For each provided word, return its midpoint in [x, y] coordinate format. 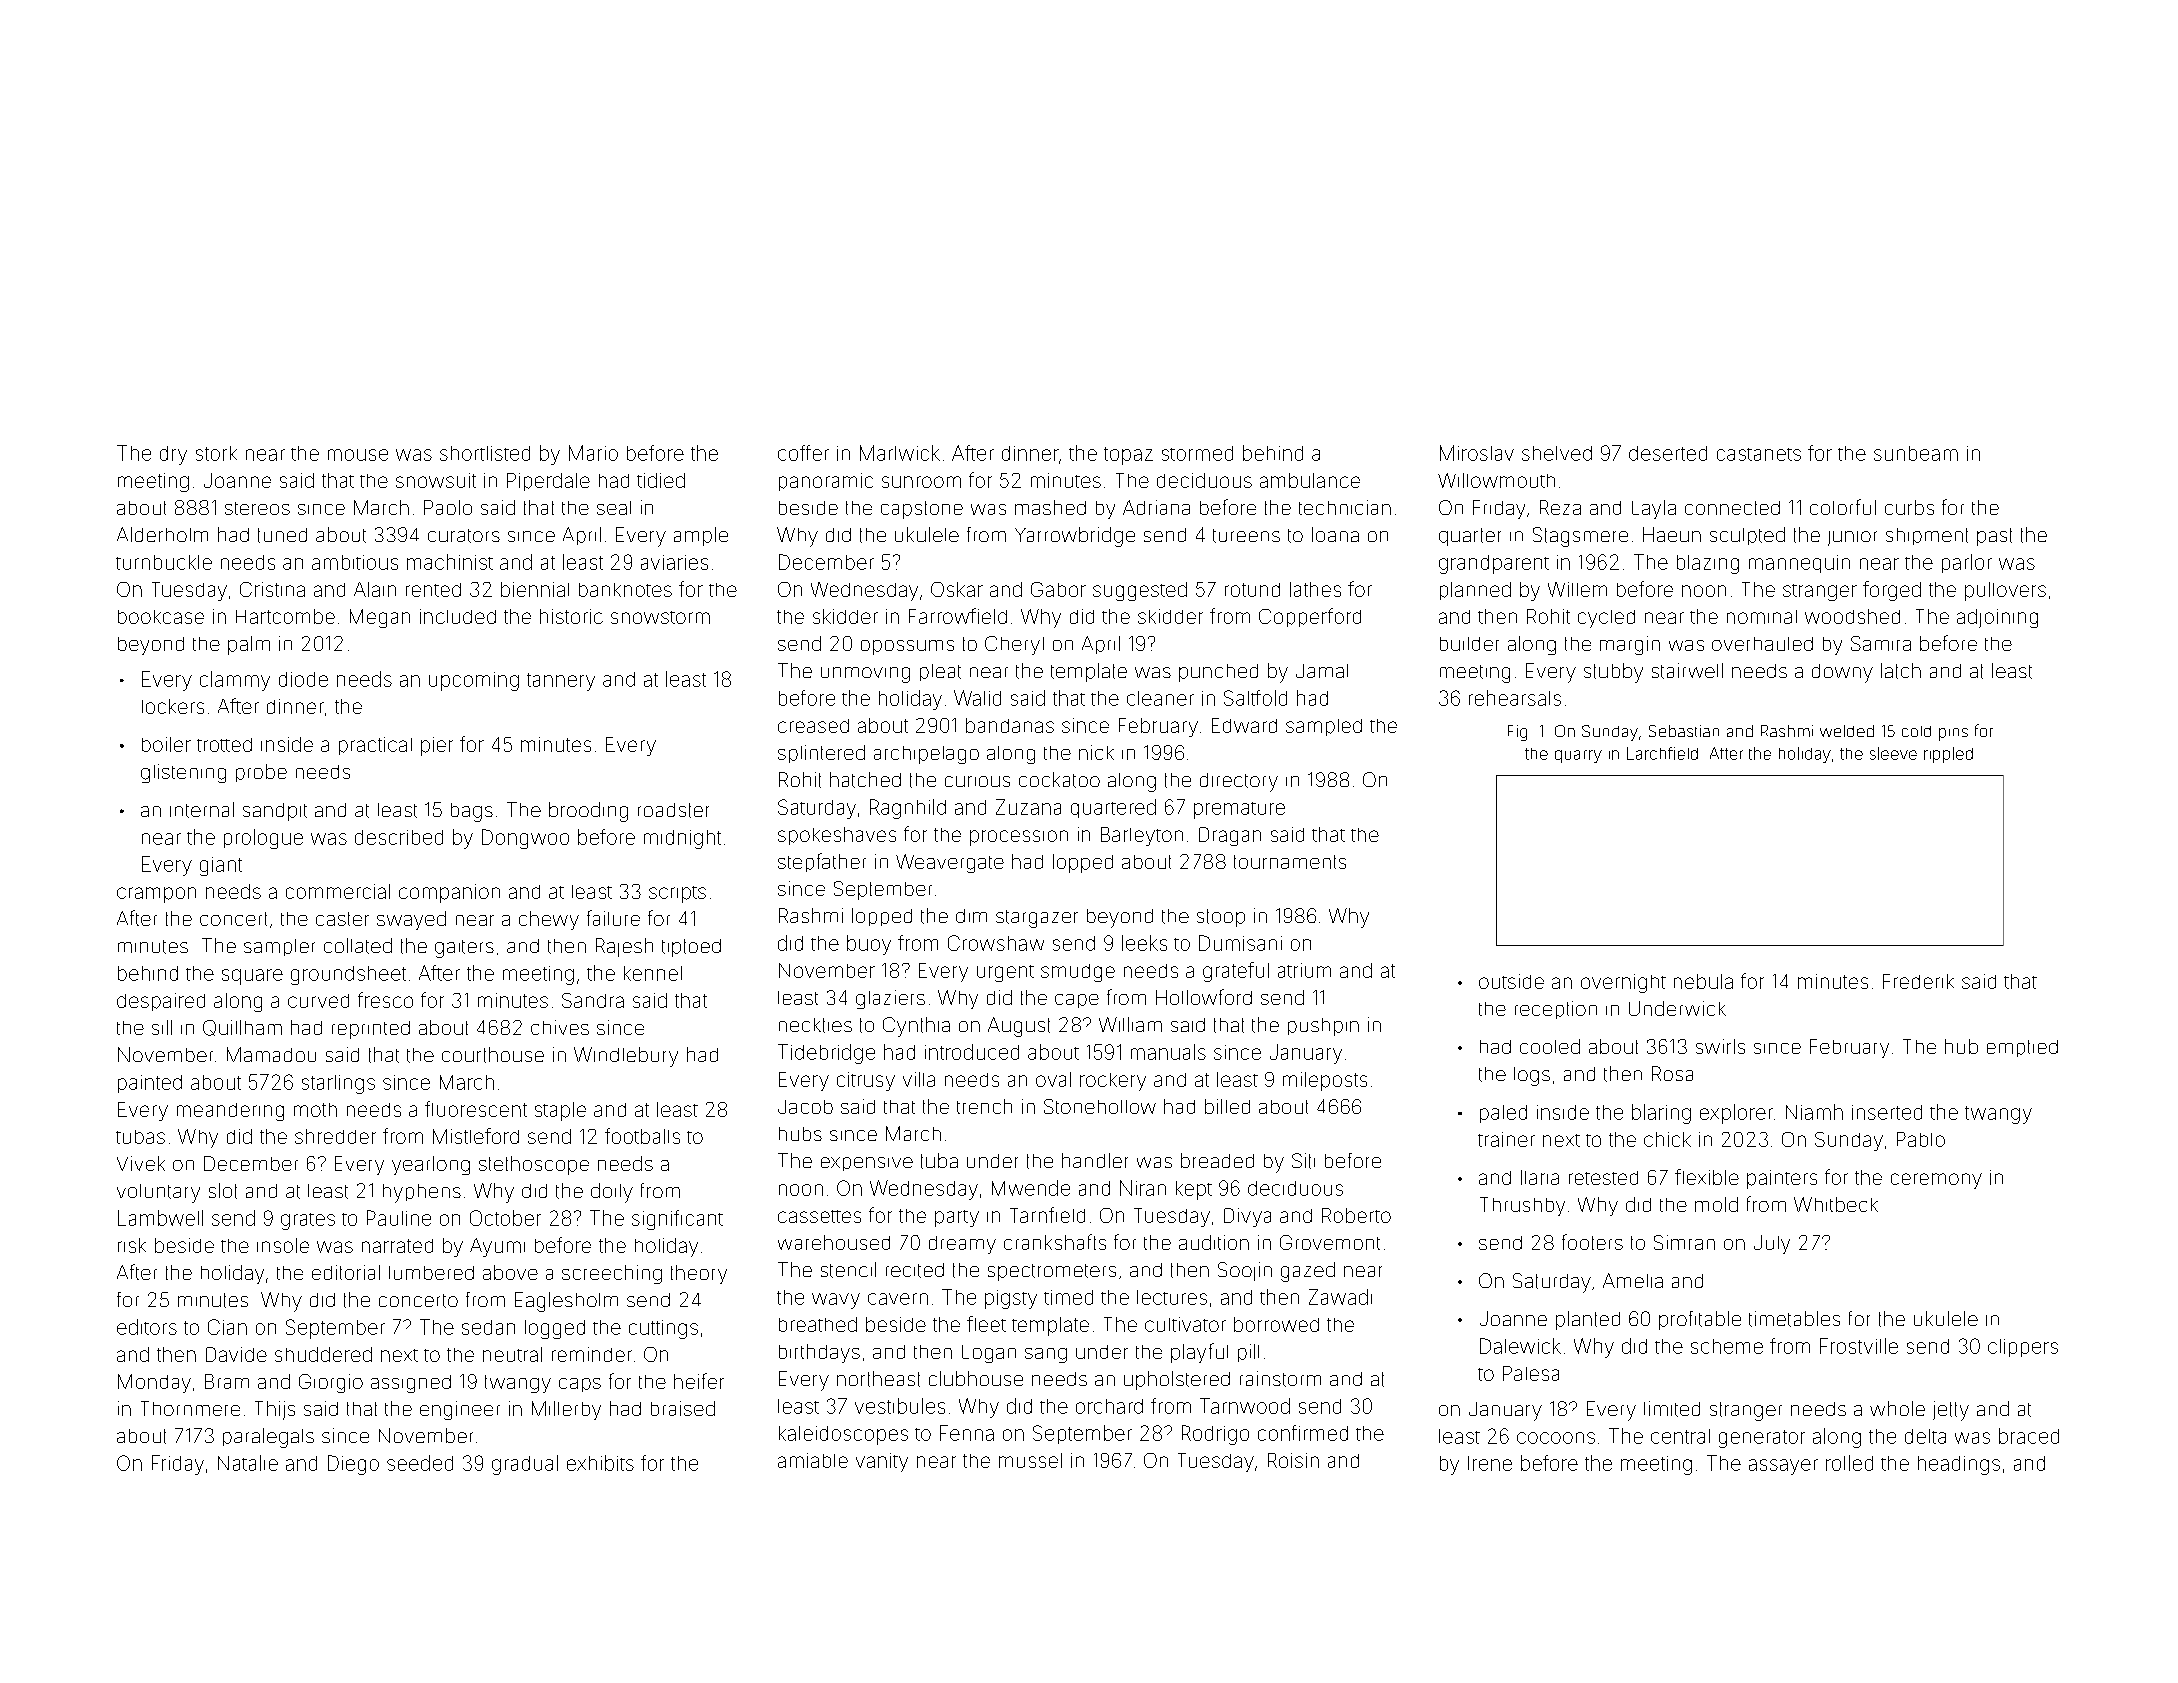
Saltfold [1255, 698]
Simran [1684, 1242]
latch [1901, 671]
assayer [1783, 1467]
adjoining [1997, 618]
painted [150, 1084]
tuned [282, 535]
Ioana [1335, 534]
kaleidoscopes [843, 1435]
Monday [154, 1383]
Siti [1303, 1161]
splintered [821, 754]
